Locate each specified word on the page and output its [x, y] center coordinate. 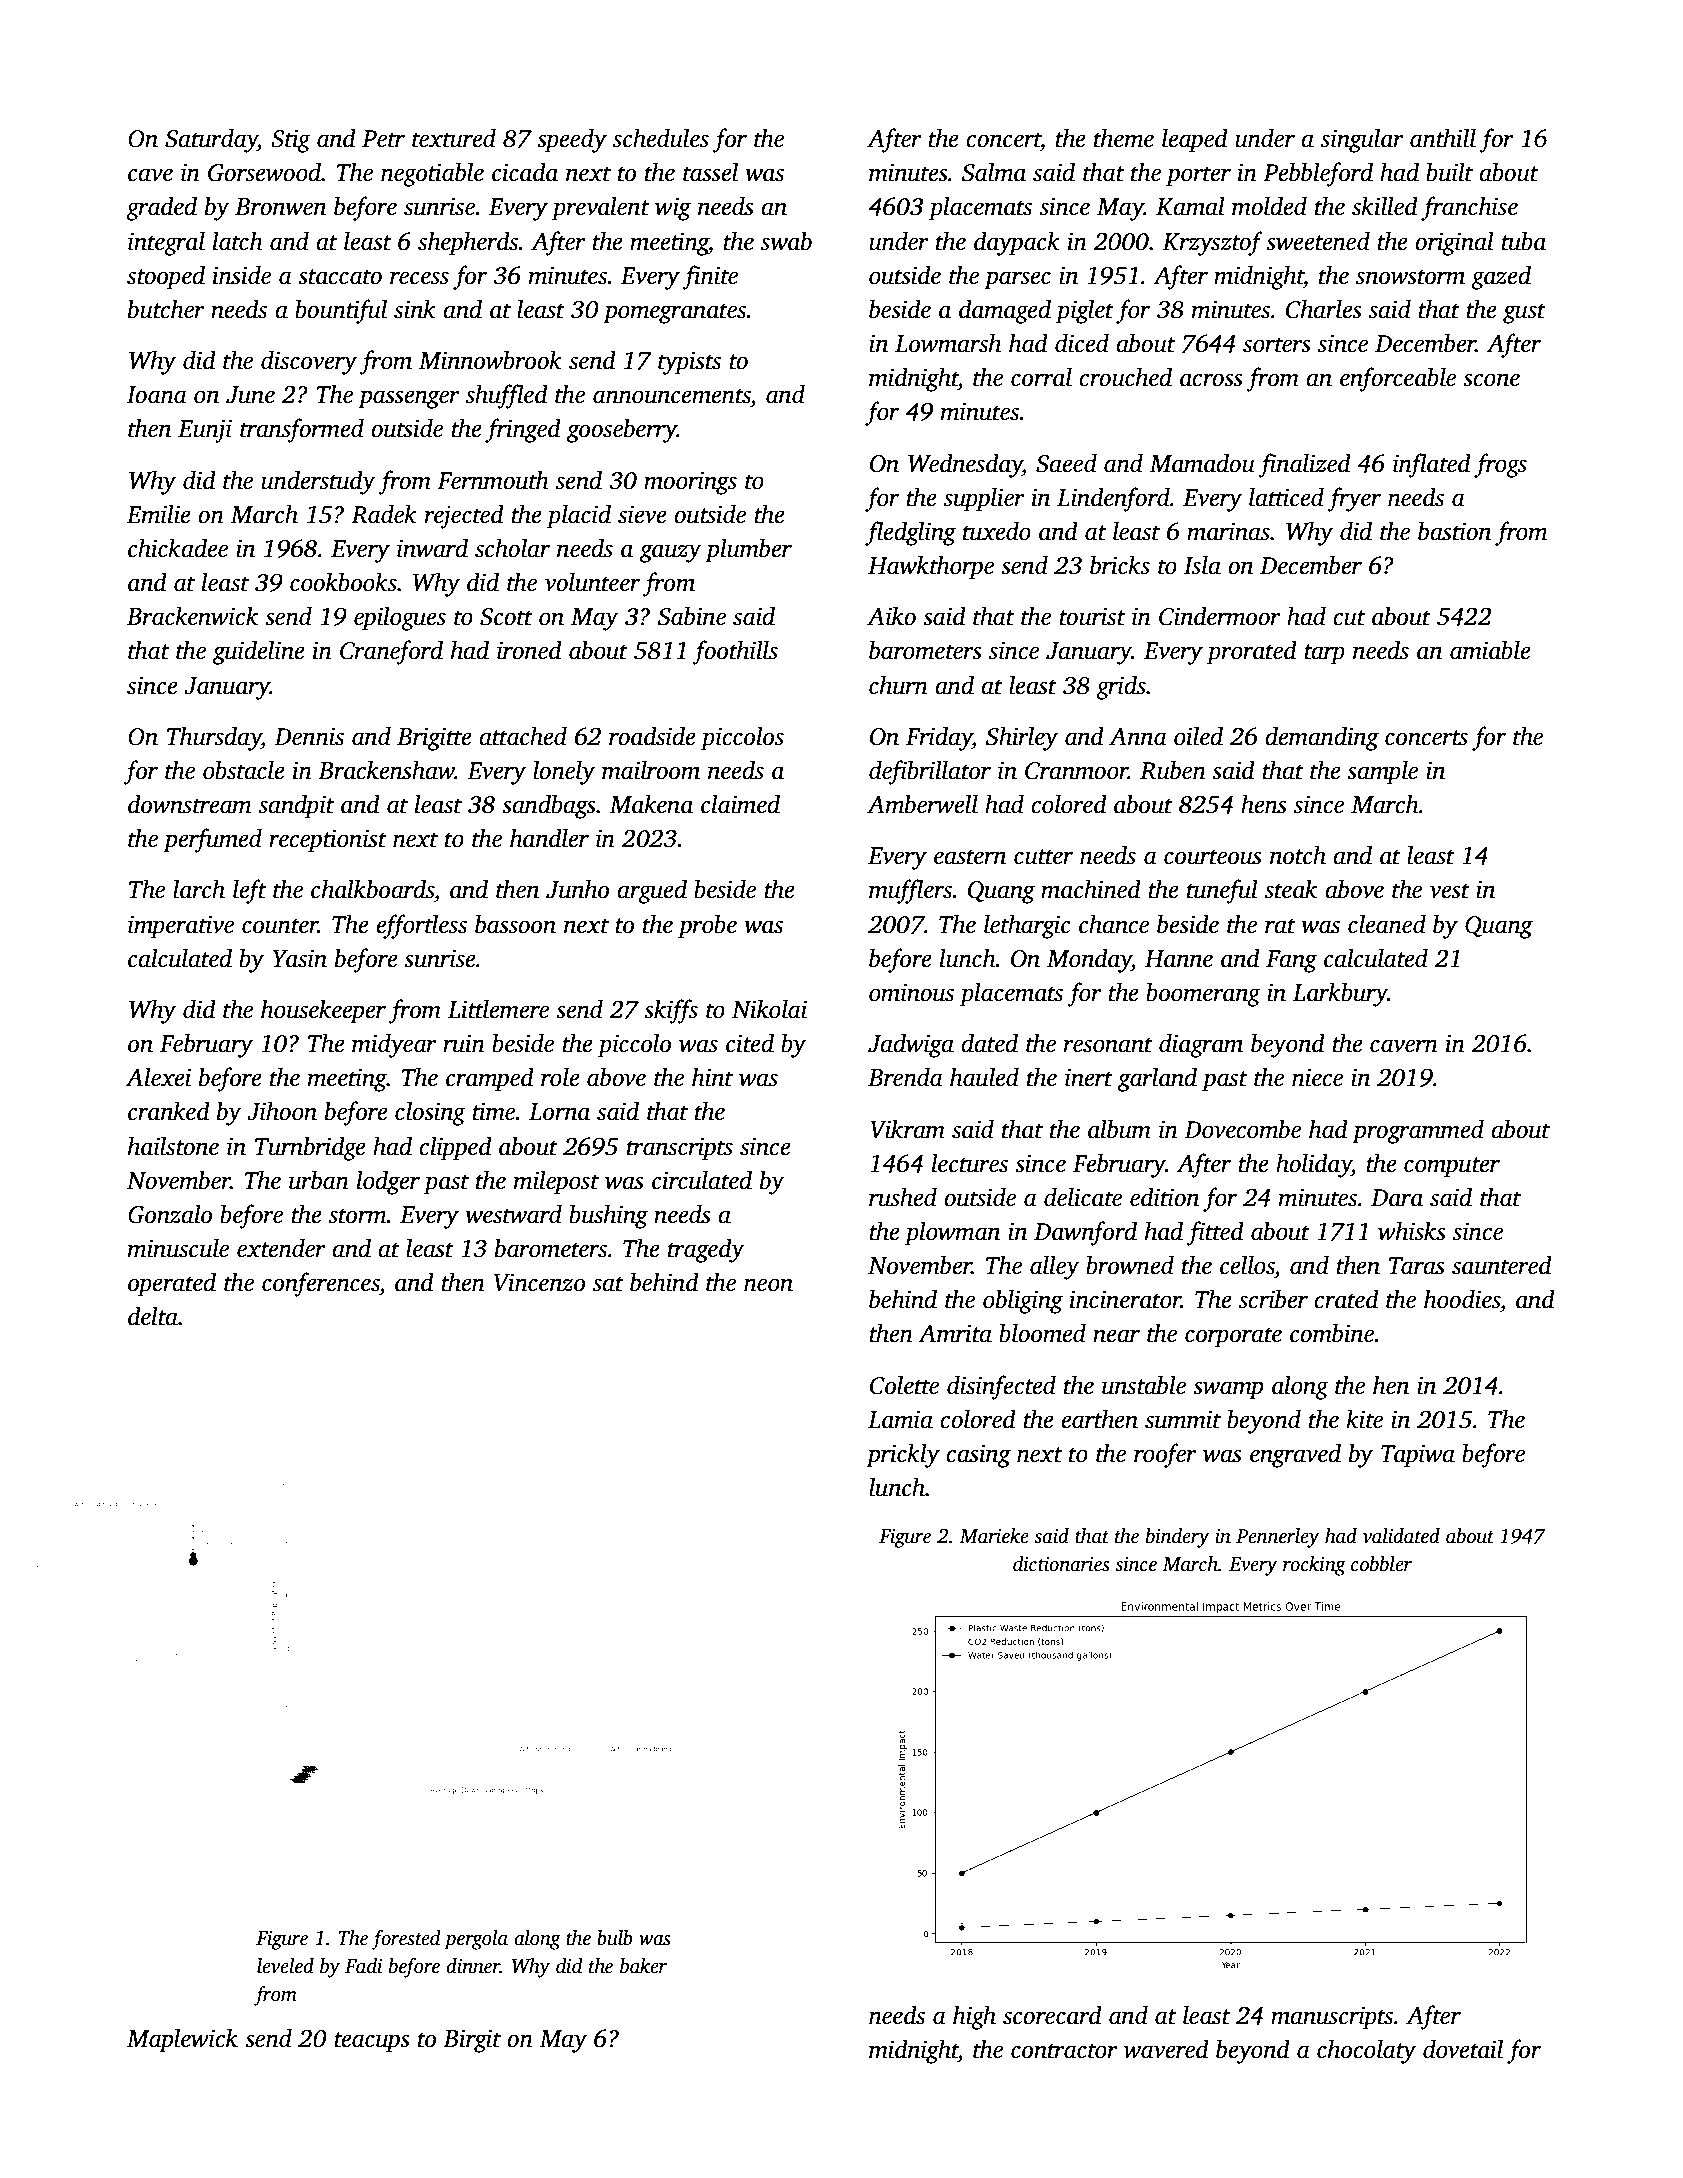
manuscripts [1332, 2018]
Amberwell [922, 804]
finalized [1305, 465]
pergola [476, 1940]
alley [1055, 1267]
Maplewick [182, 2040]
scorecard [1052, 2015]
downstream [190, 804]
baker [643, 1966]
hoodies [1462, 1299]
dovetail [1463, 2049]
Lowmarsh [948, 343]
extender [281, 1248]
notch [1298, 855]
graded [161, 208]
